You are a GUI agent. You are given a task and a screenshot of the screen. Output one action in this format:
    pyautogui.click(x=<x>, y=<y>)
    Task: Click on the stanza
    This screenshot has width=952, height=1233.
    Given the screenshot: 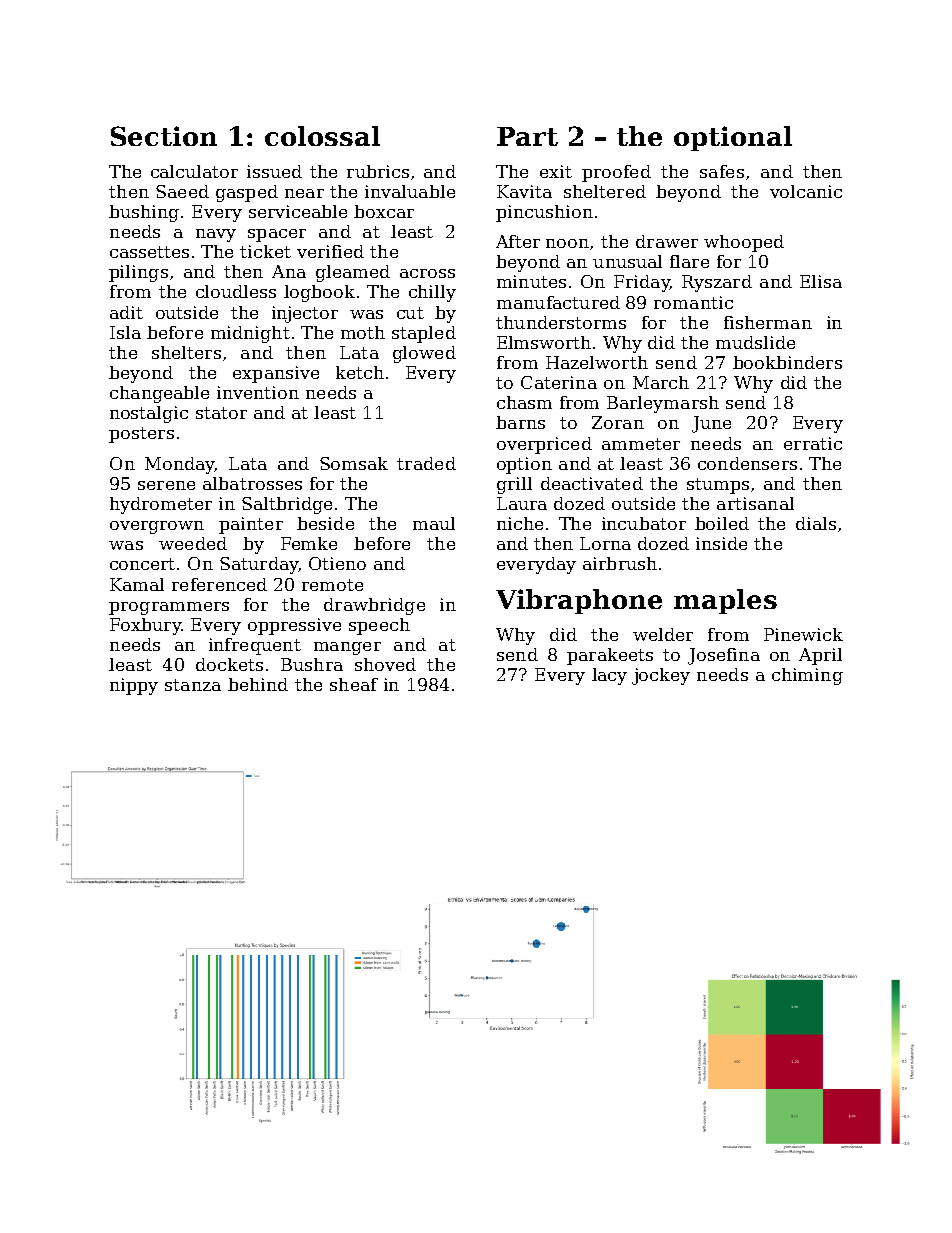 What is the action you would take?
    pyautogui.click(x=193, y=685)
